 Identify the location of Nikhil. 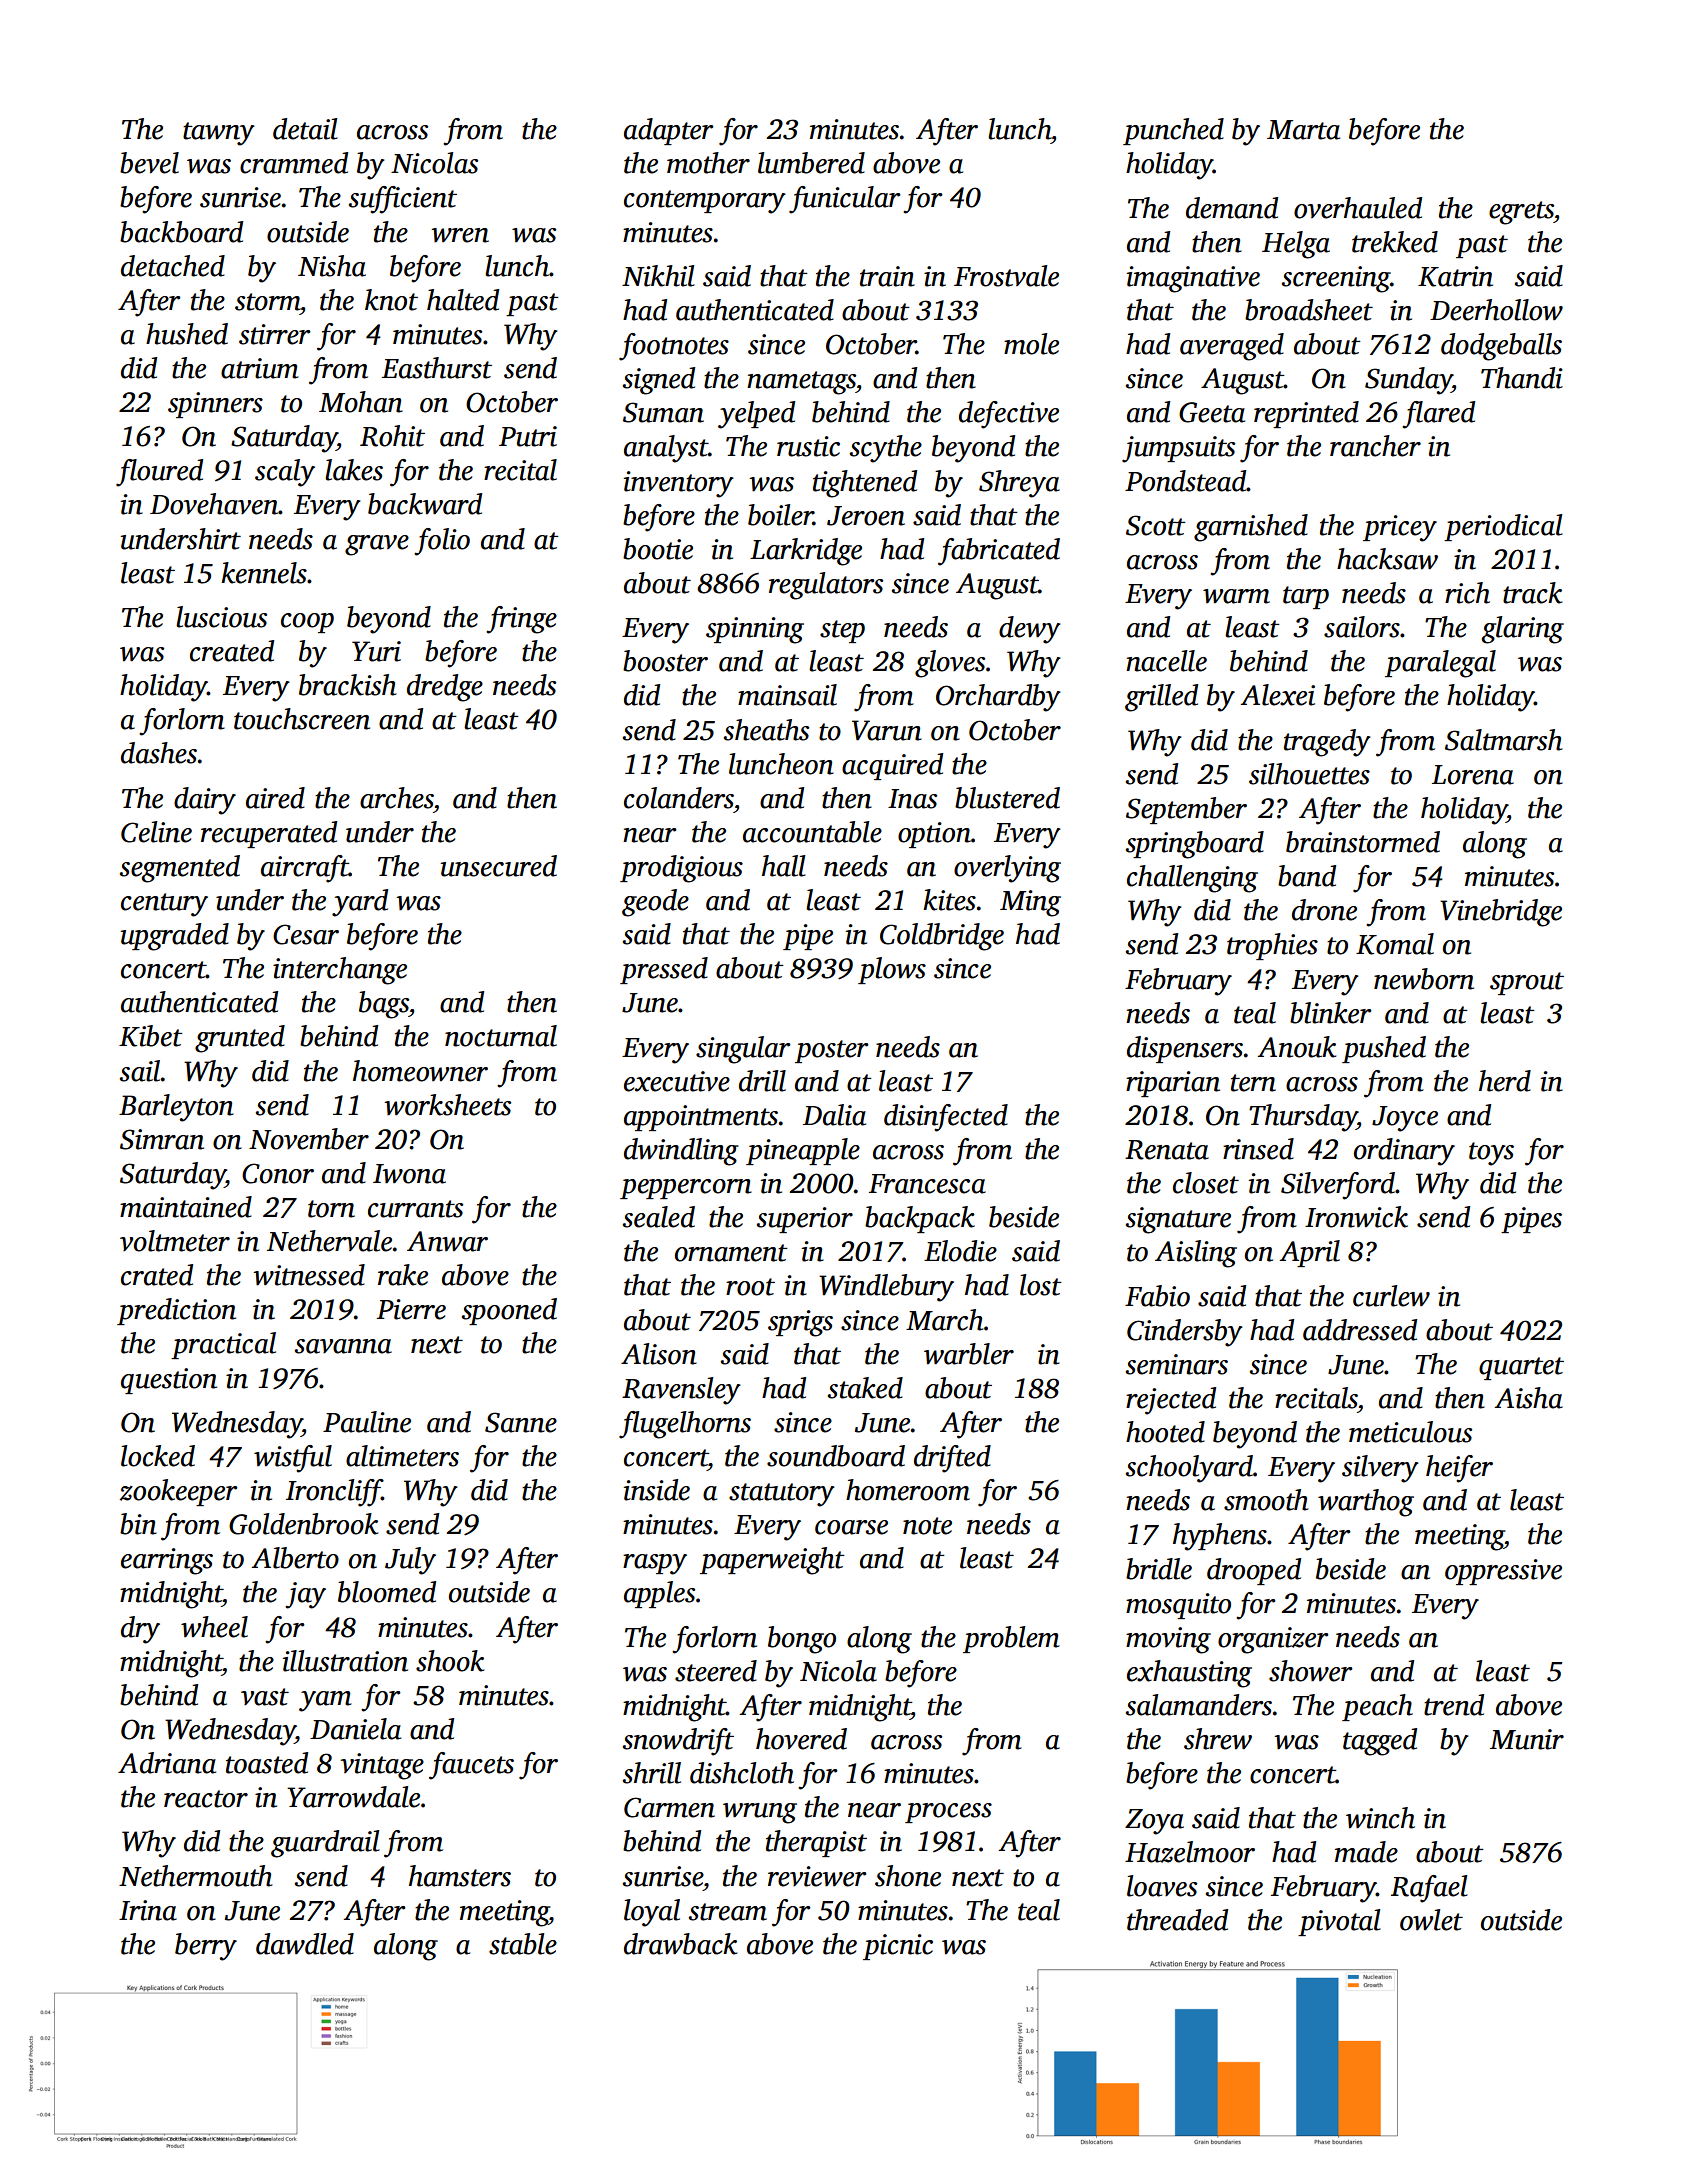
(658, 276).
